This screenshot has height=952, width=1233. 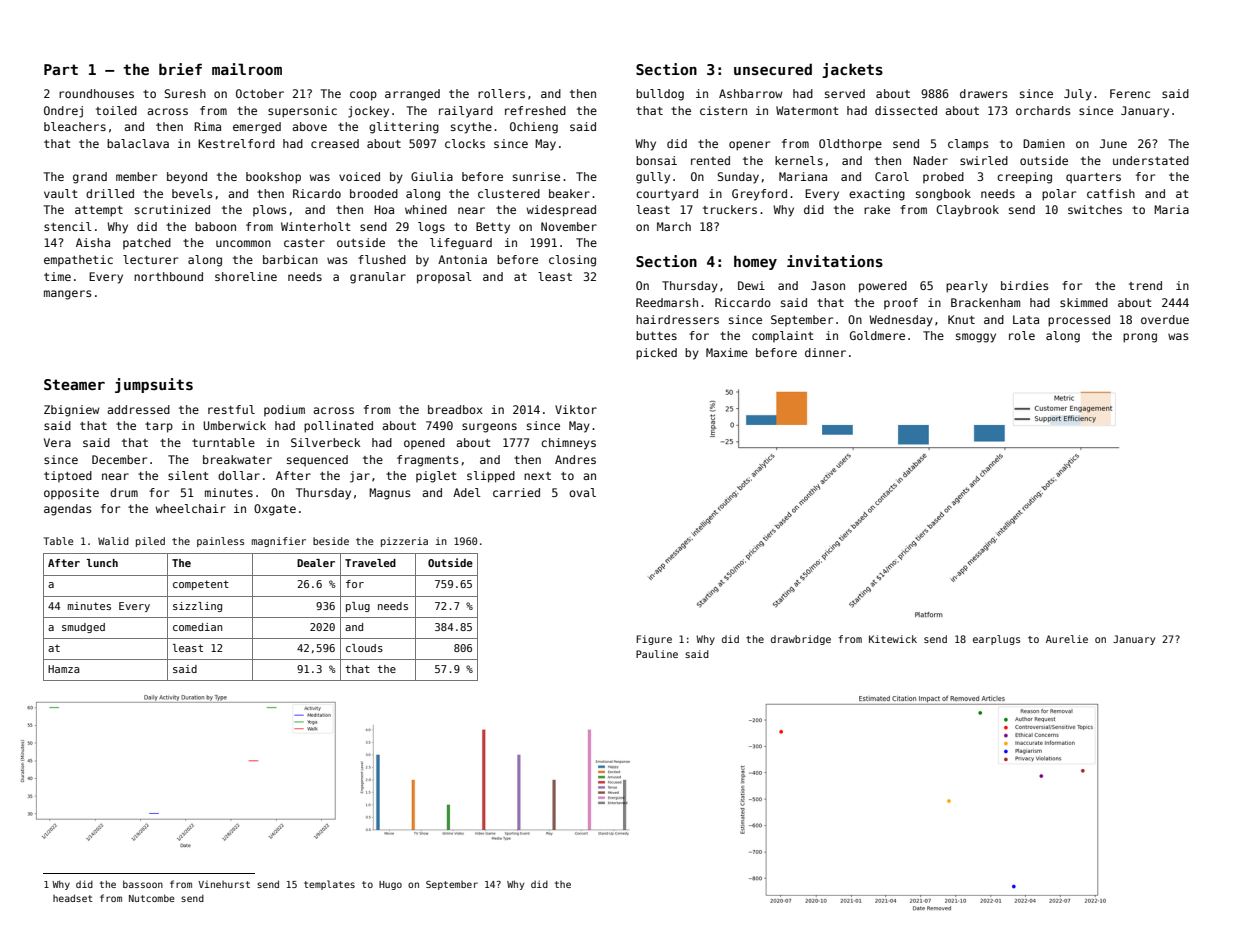 I want to click on Andres, so click(x=575, y=459).
